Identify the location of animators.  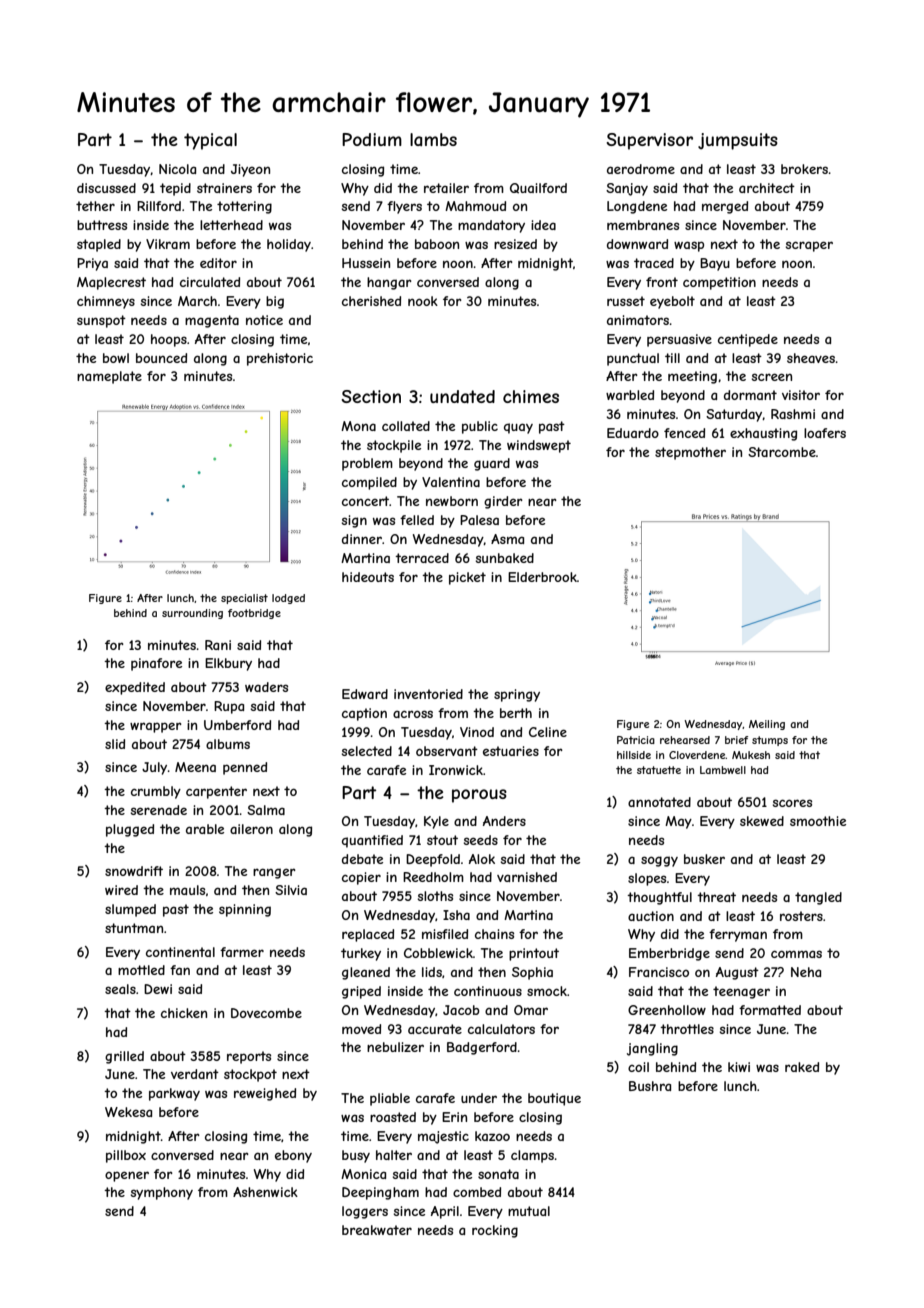
(638, 320).
